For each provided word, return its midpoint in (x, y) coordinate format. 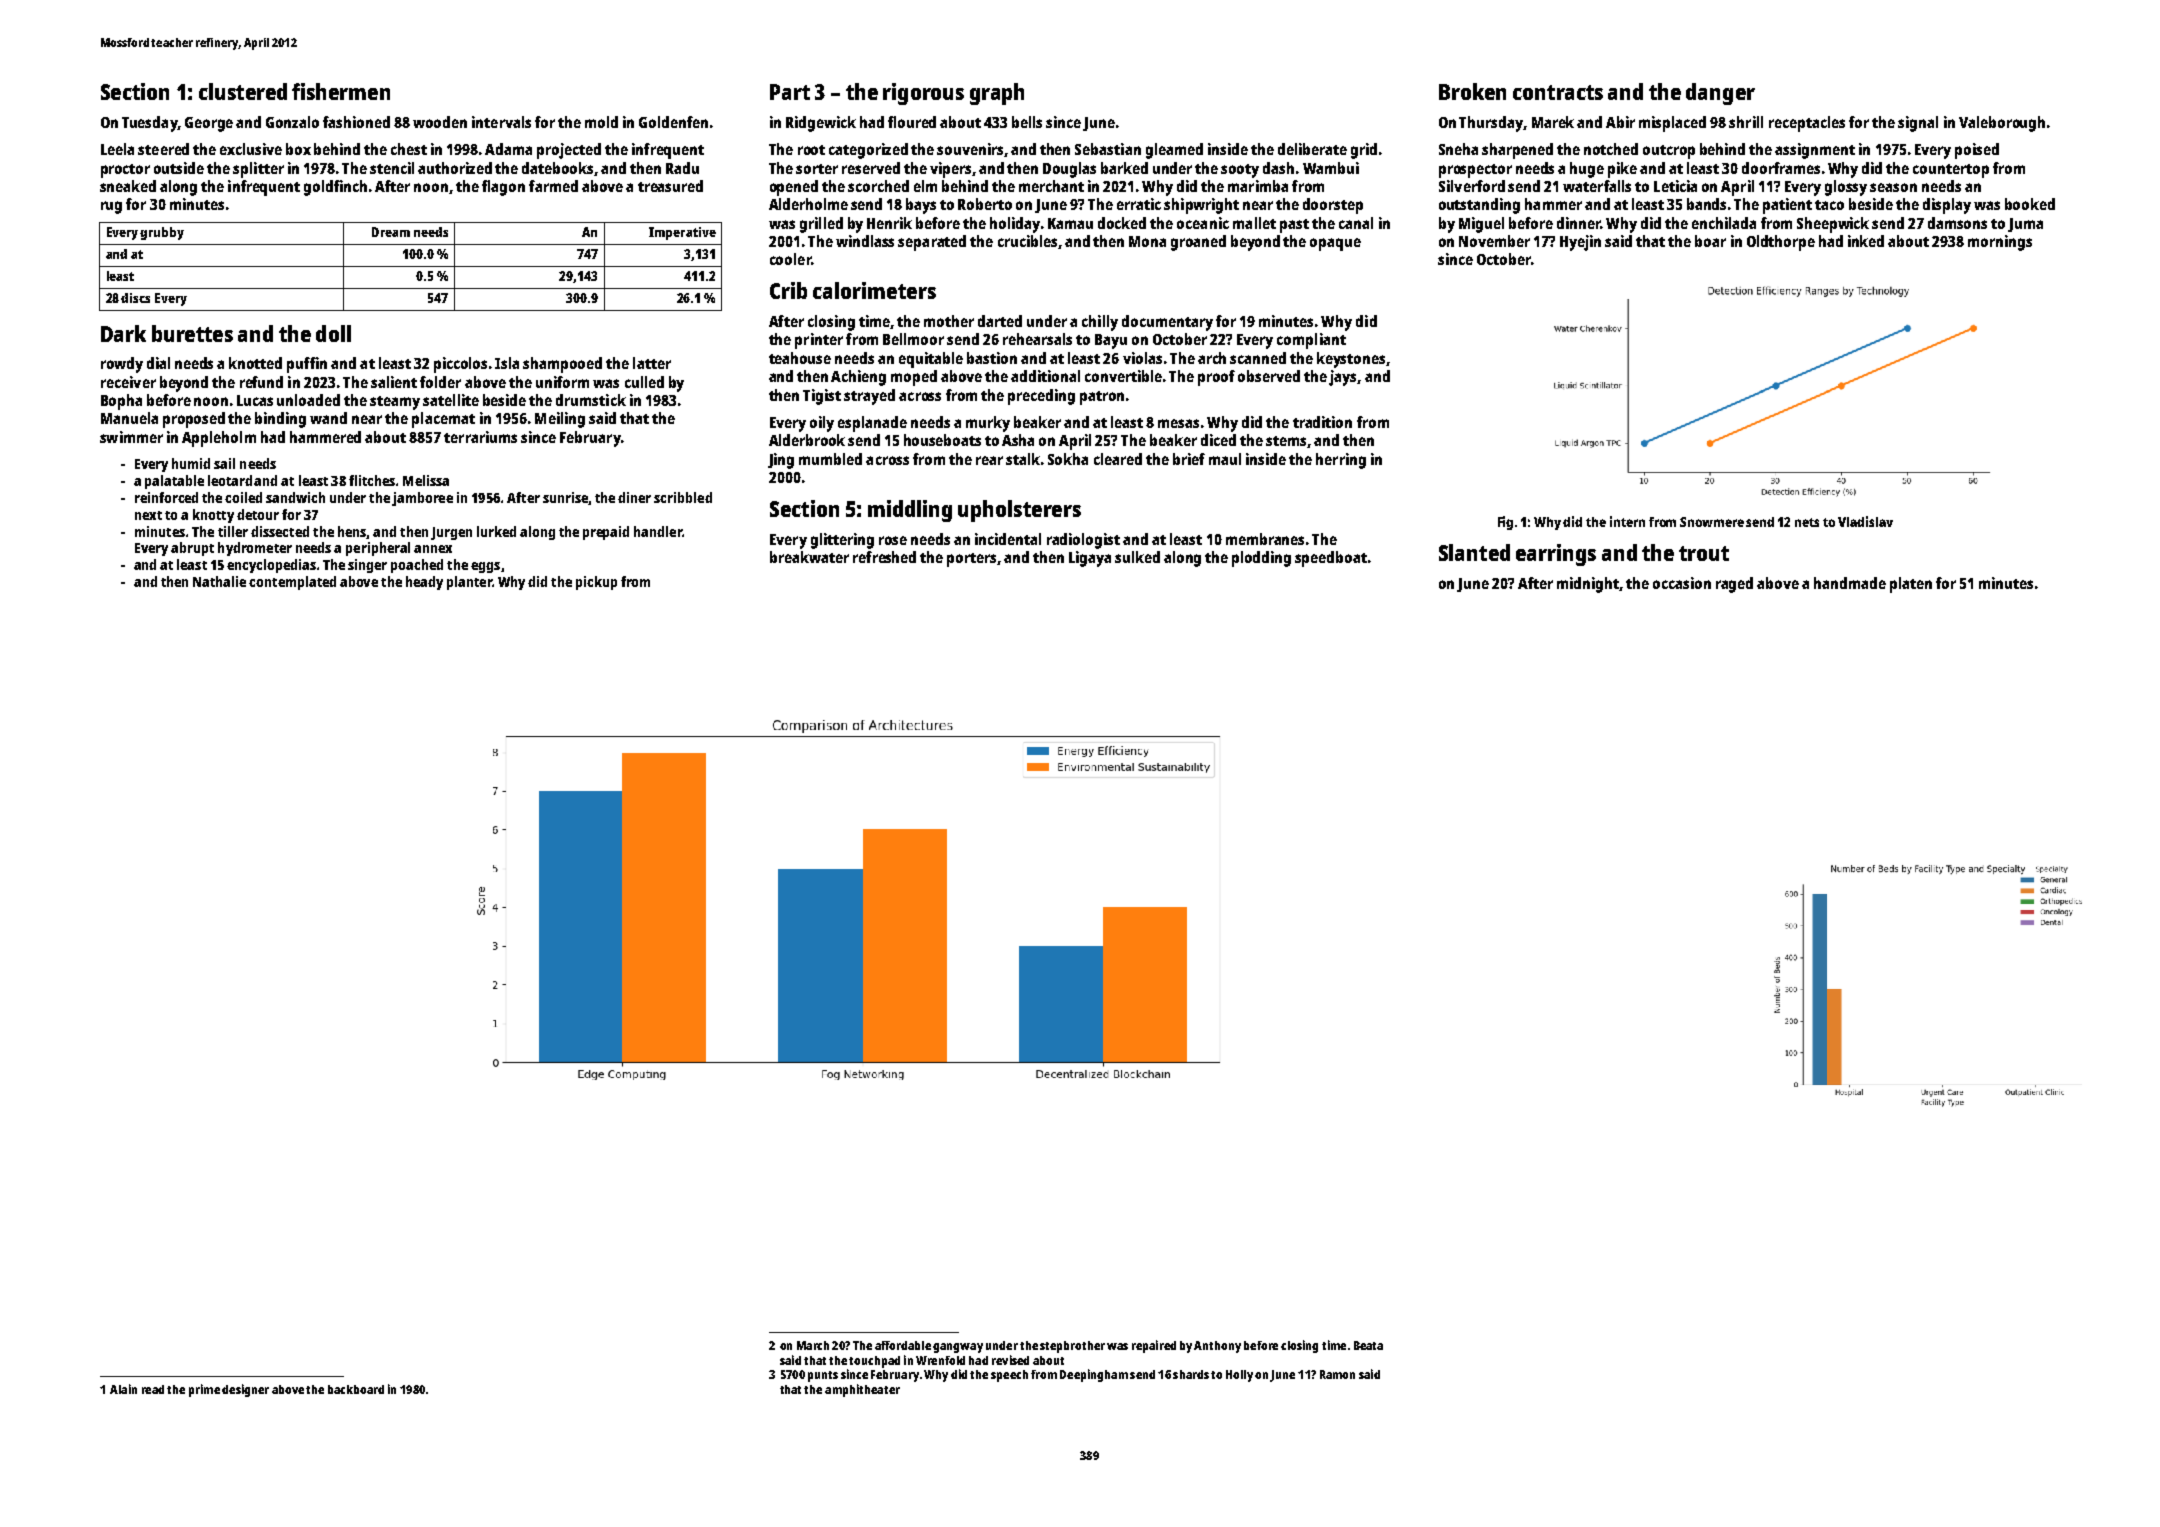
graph (997, 94)
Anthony (1217, 1347)
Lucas (255, 400)
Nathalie (219, 581)
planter (469, 583)
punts (823, 1376)
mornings (2000, 243)
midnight (1588, 585)
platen (1911, 585)
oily (822, 424)
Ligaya (1090, 559)
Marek (1553, 122)
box (298, 149)
